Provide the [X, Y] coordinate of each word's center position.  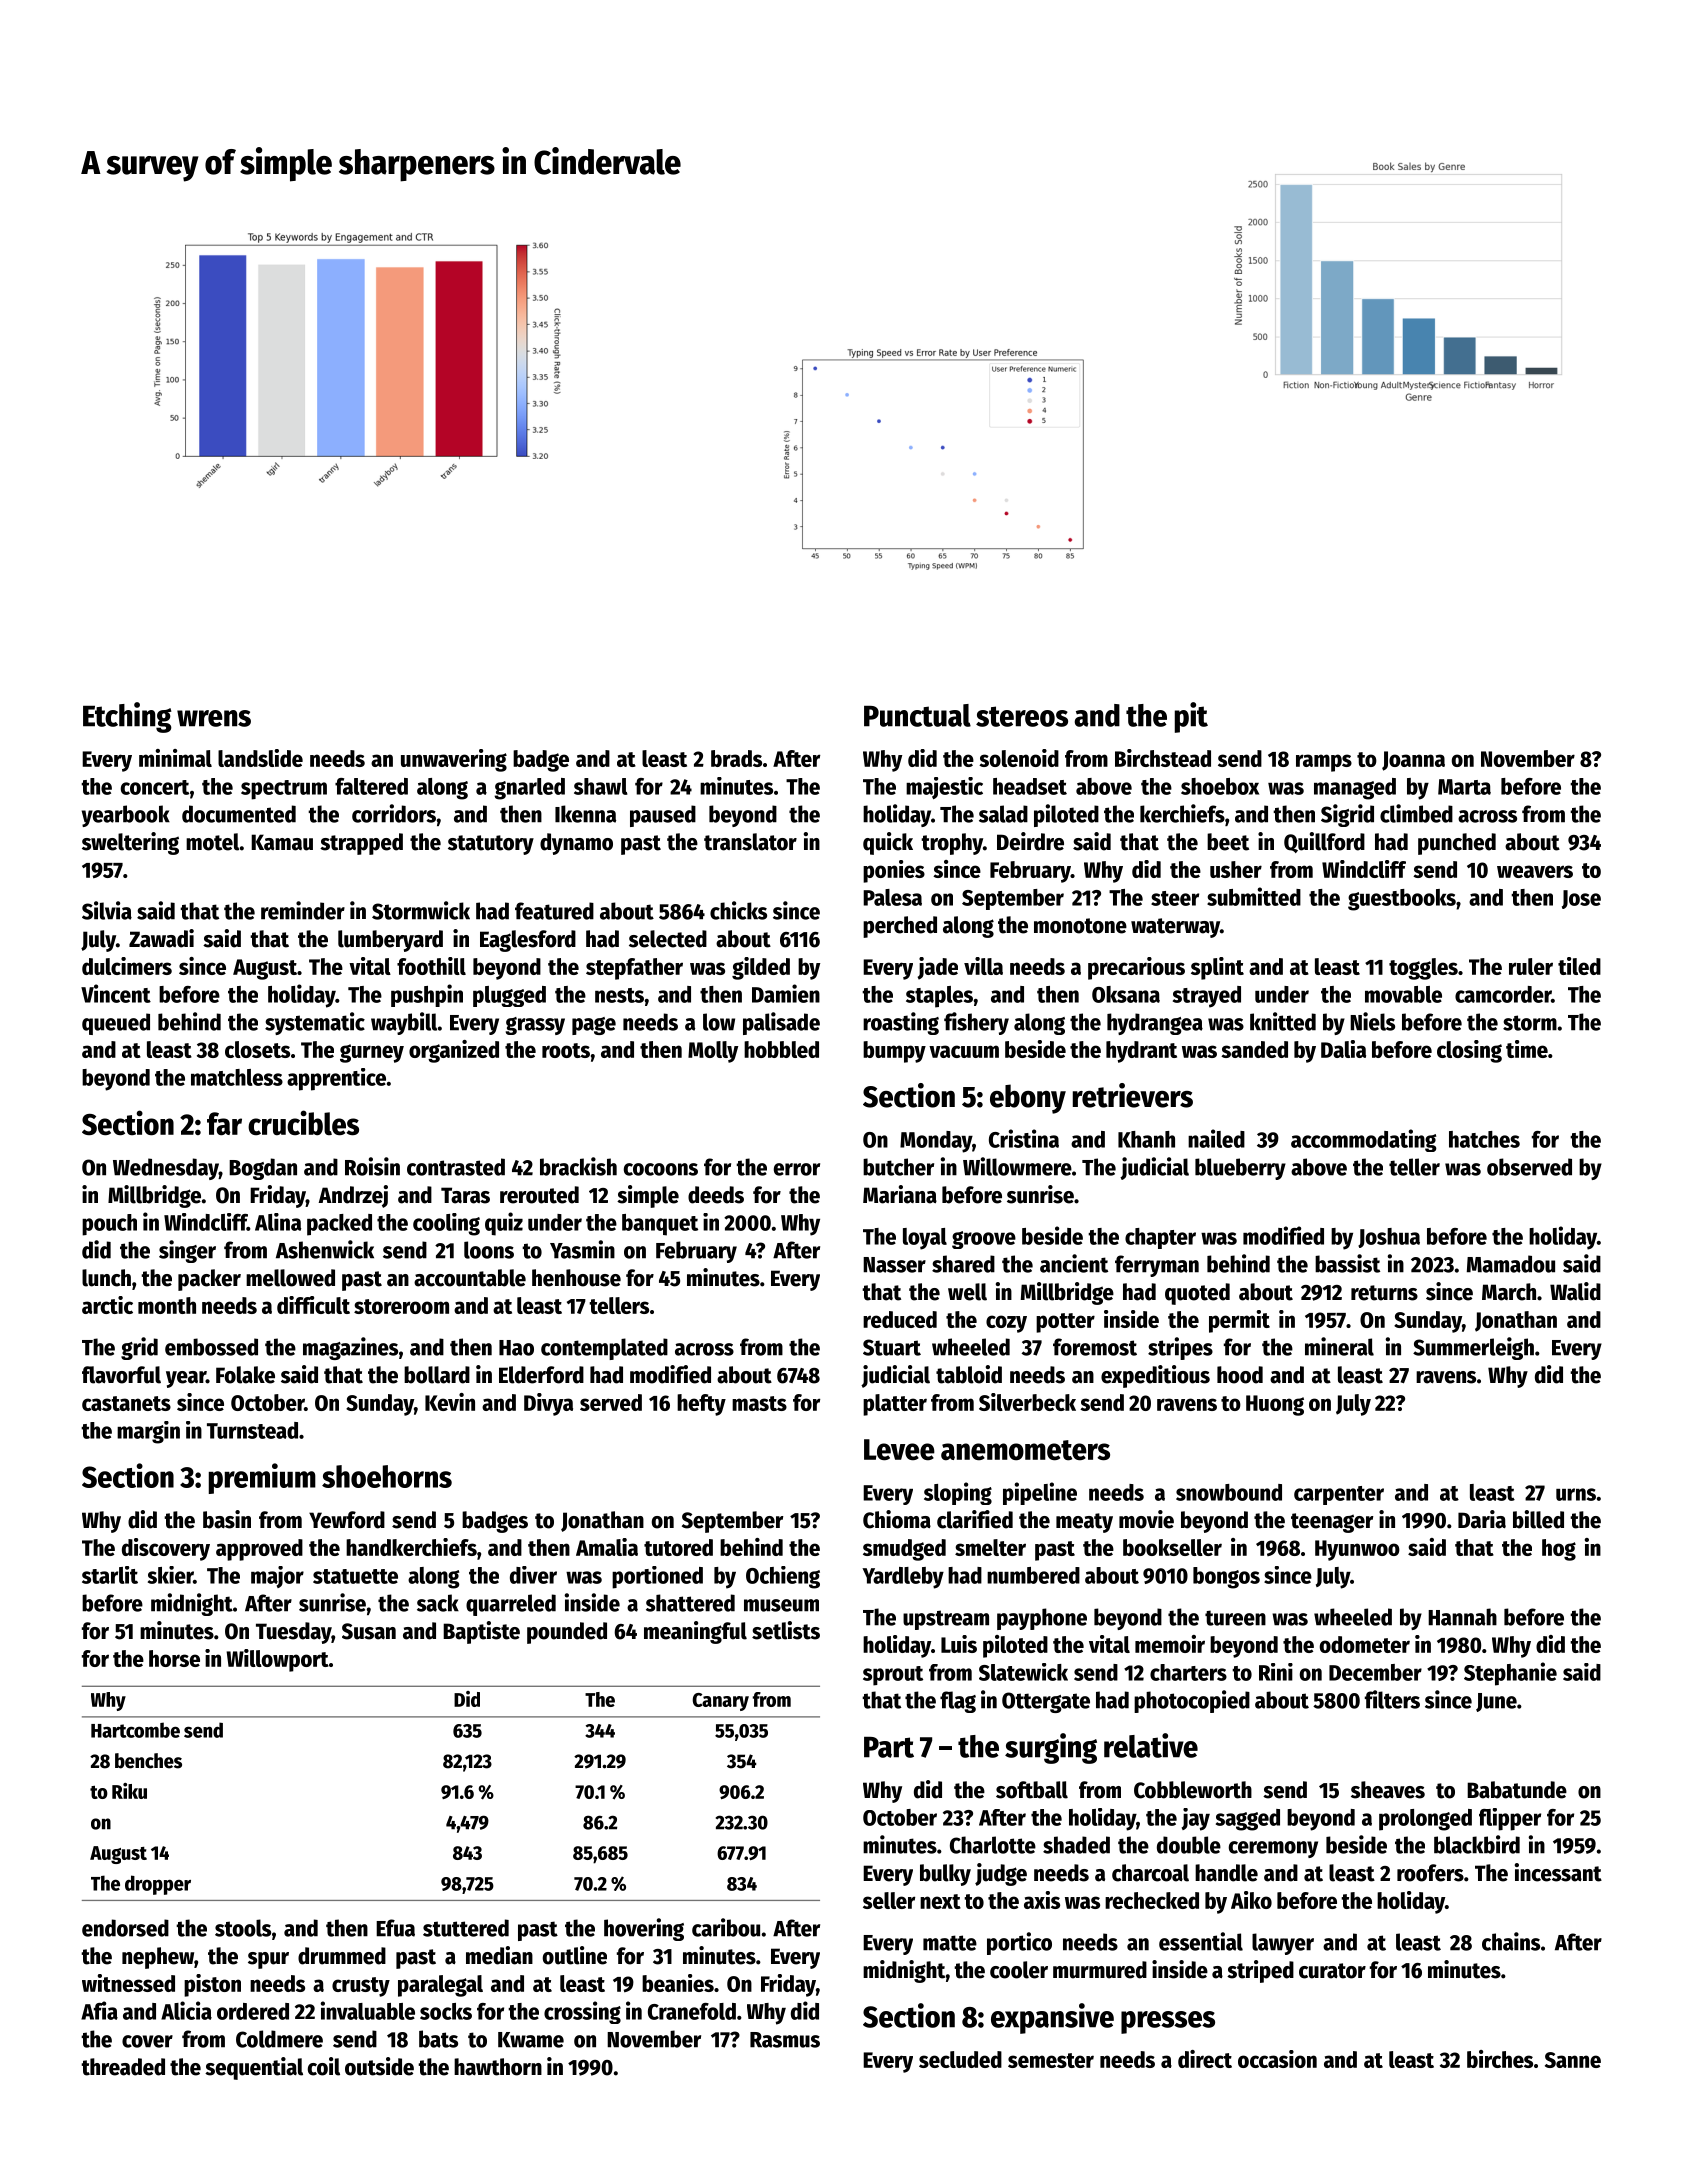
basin [227, 1519]
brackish [578, 1166]
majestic [944, 788]
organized [454, 1051]
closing [1469, 1051]
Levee [899, 1450]
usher [1236, 869]
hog [1559, 1550]
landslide [260, 758]
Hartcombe [135, 1730]
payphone [1042, 1619]
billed [1538, 1519]
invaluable [367, 2010]
